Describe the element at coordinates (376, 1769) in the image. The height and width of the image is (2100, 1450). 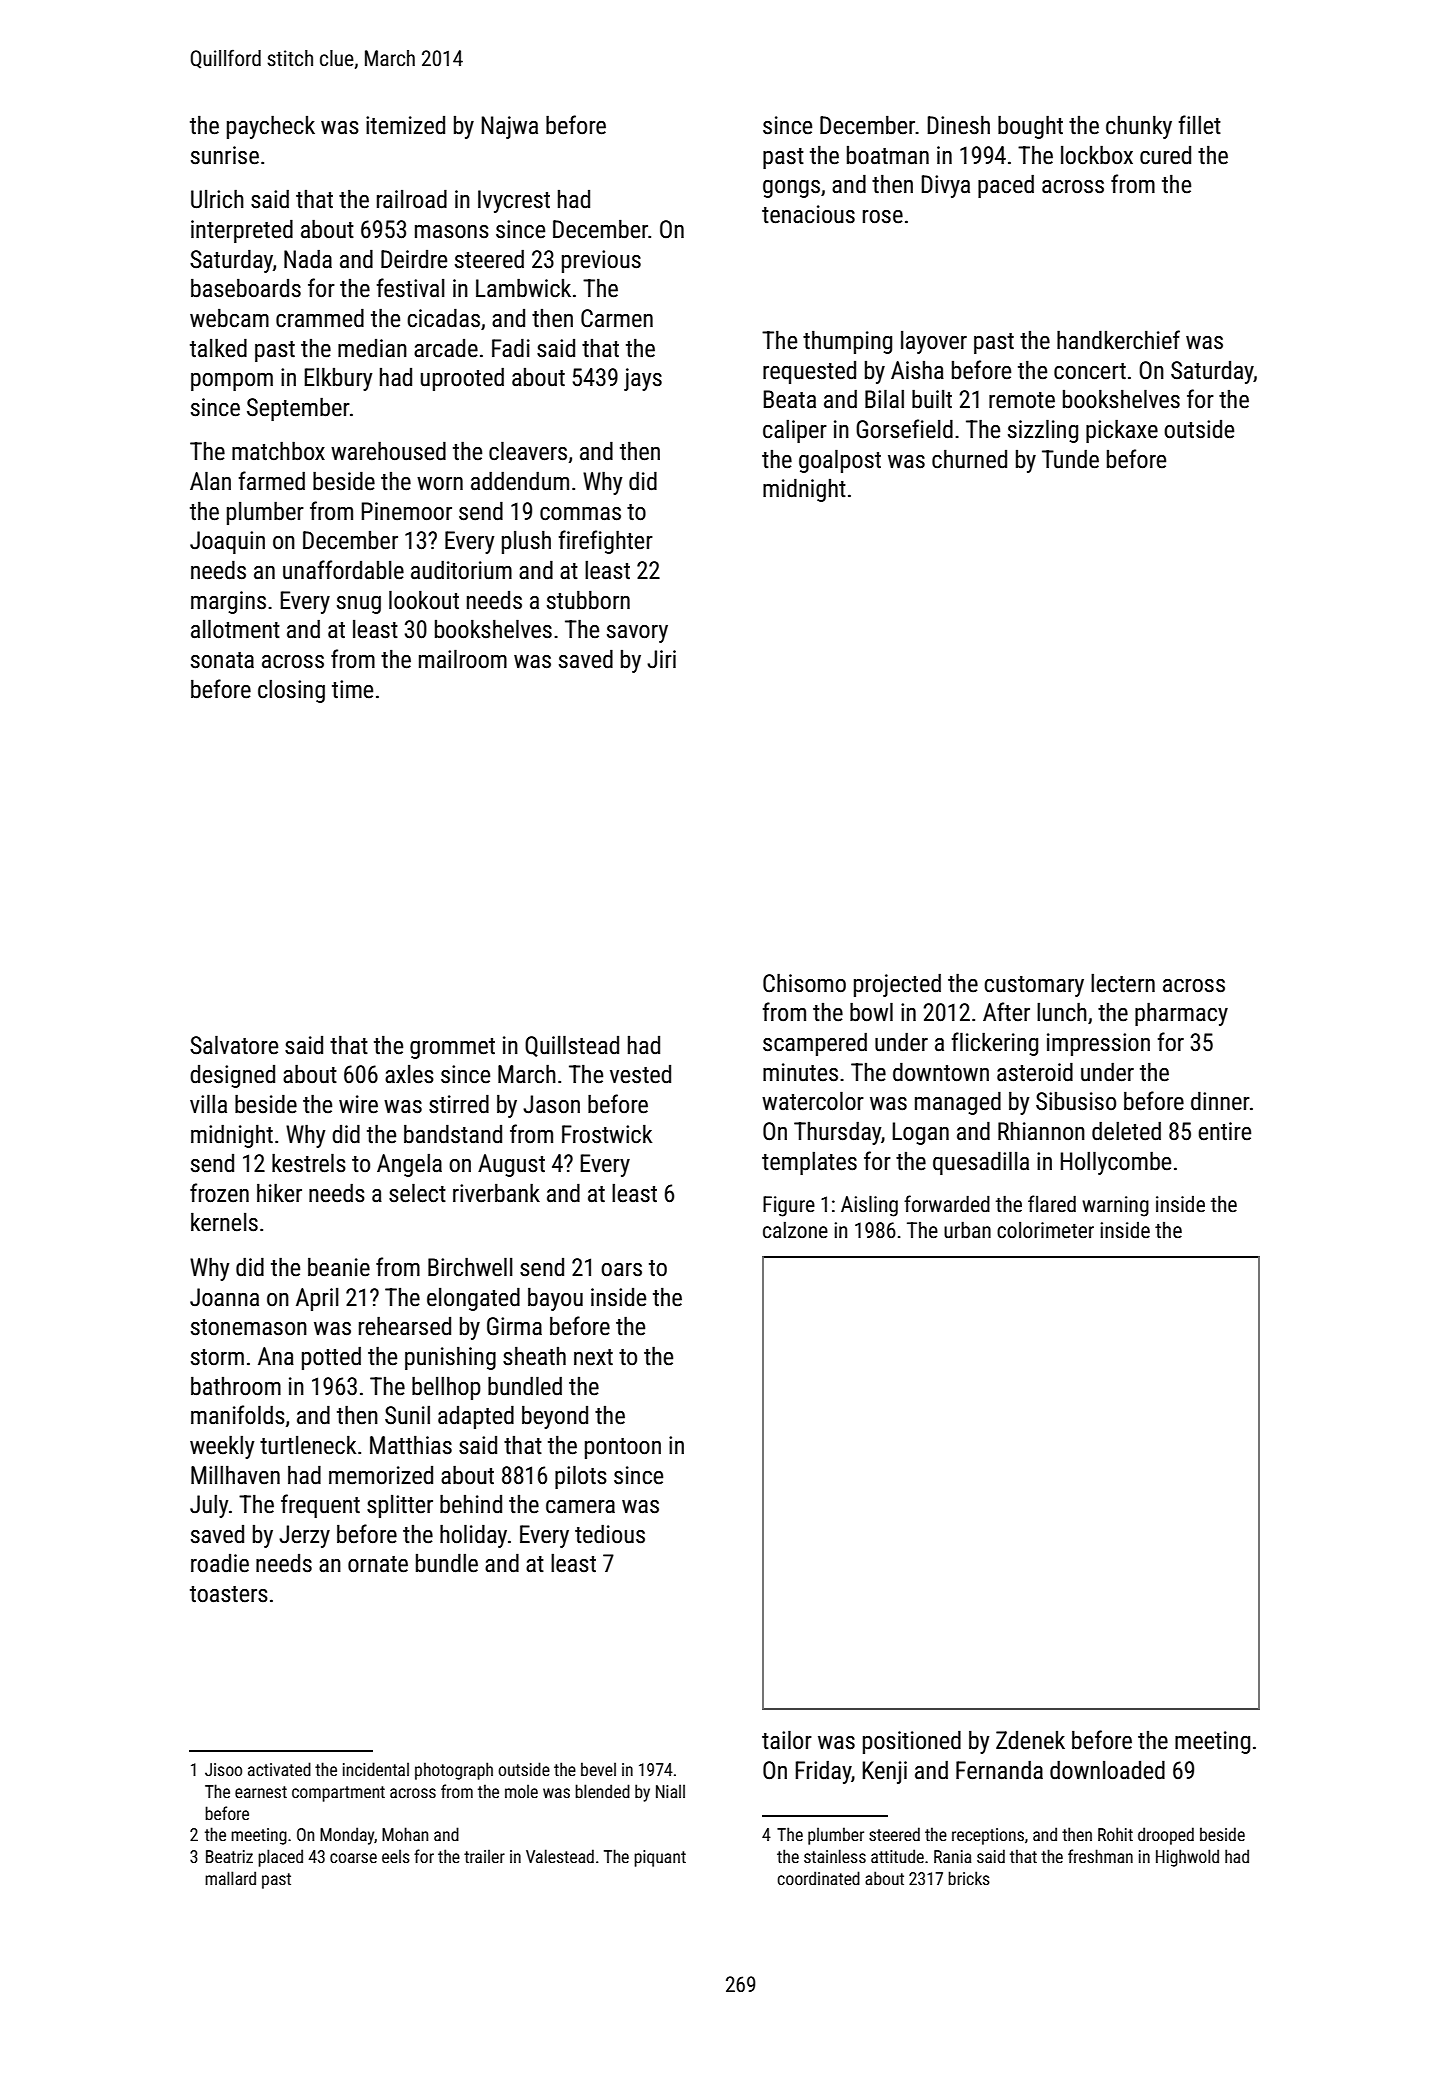
I see `incidental` at that location.
